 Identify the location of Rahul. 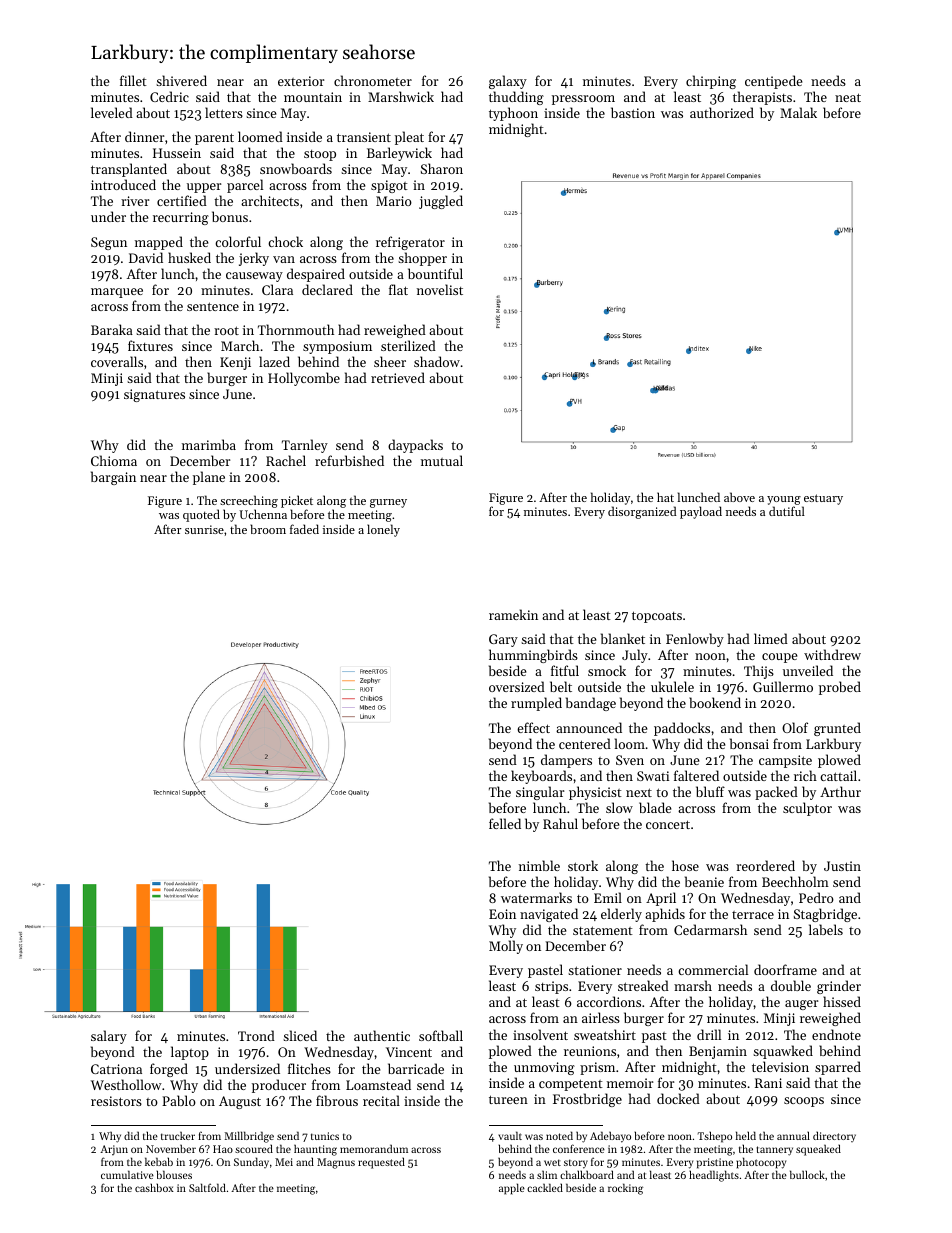
(560, 823).
